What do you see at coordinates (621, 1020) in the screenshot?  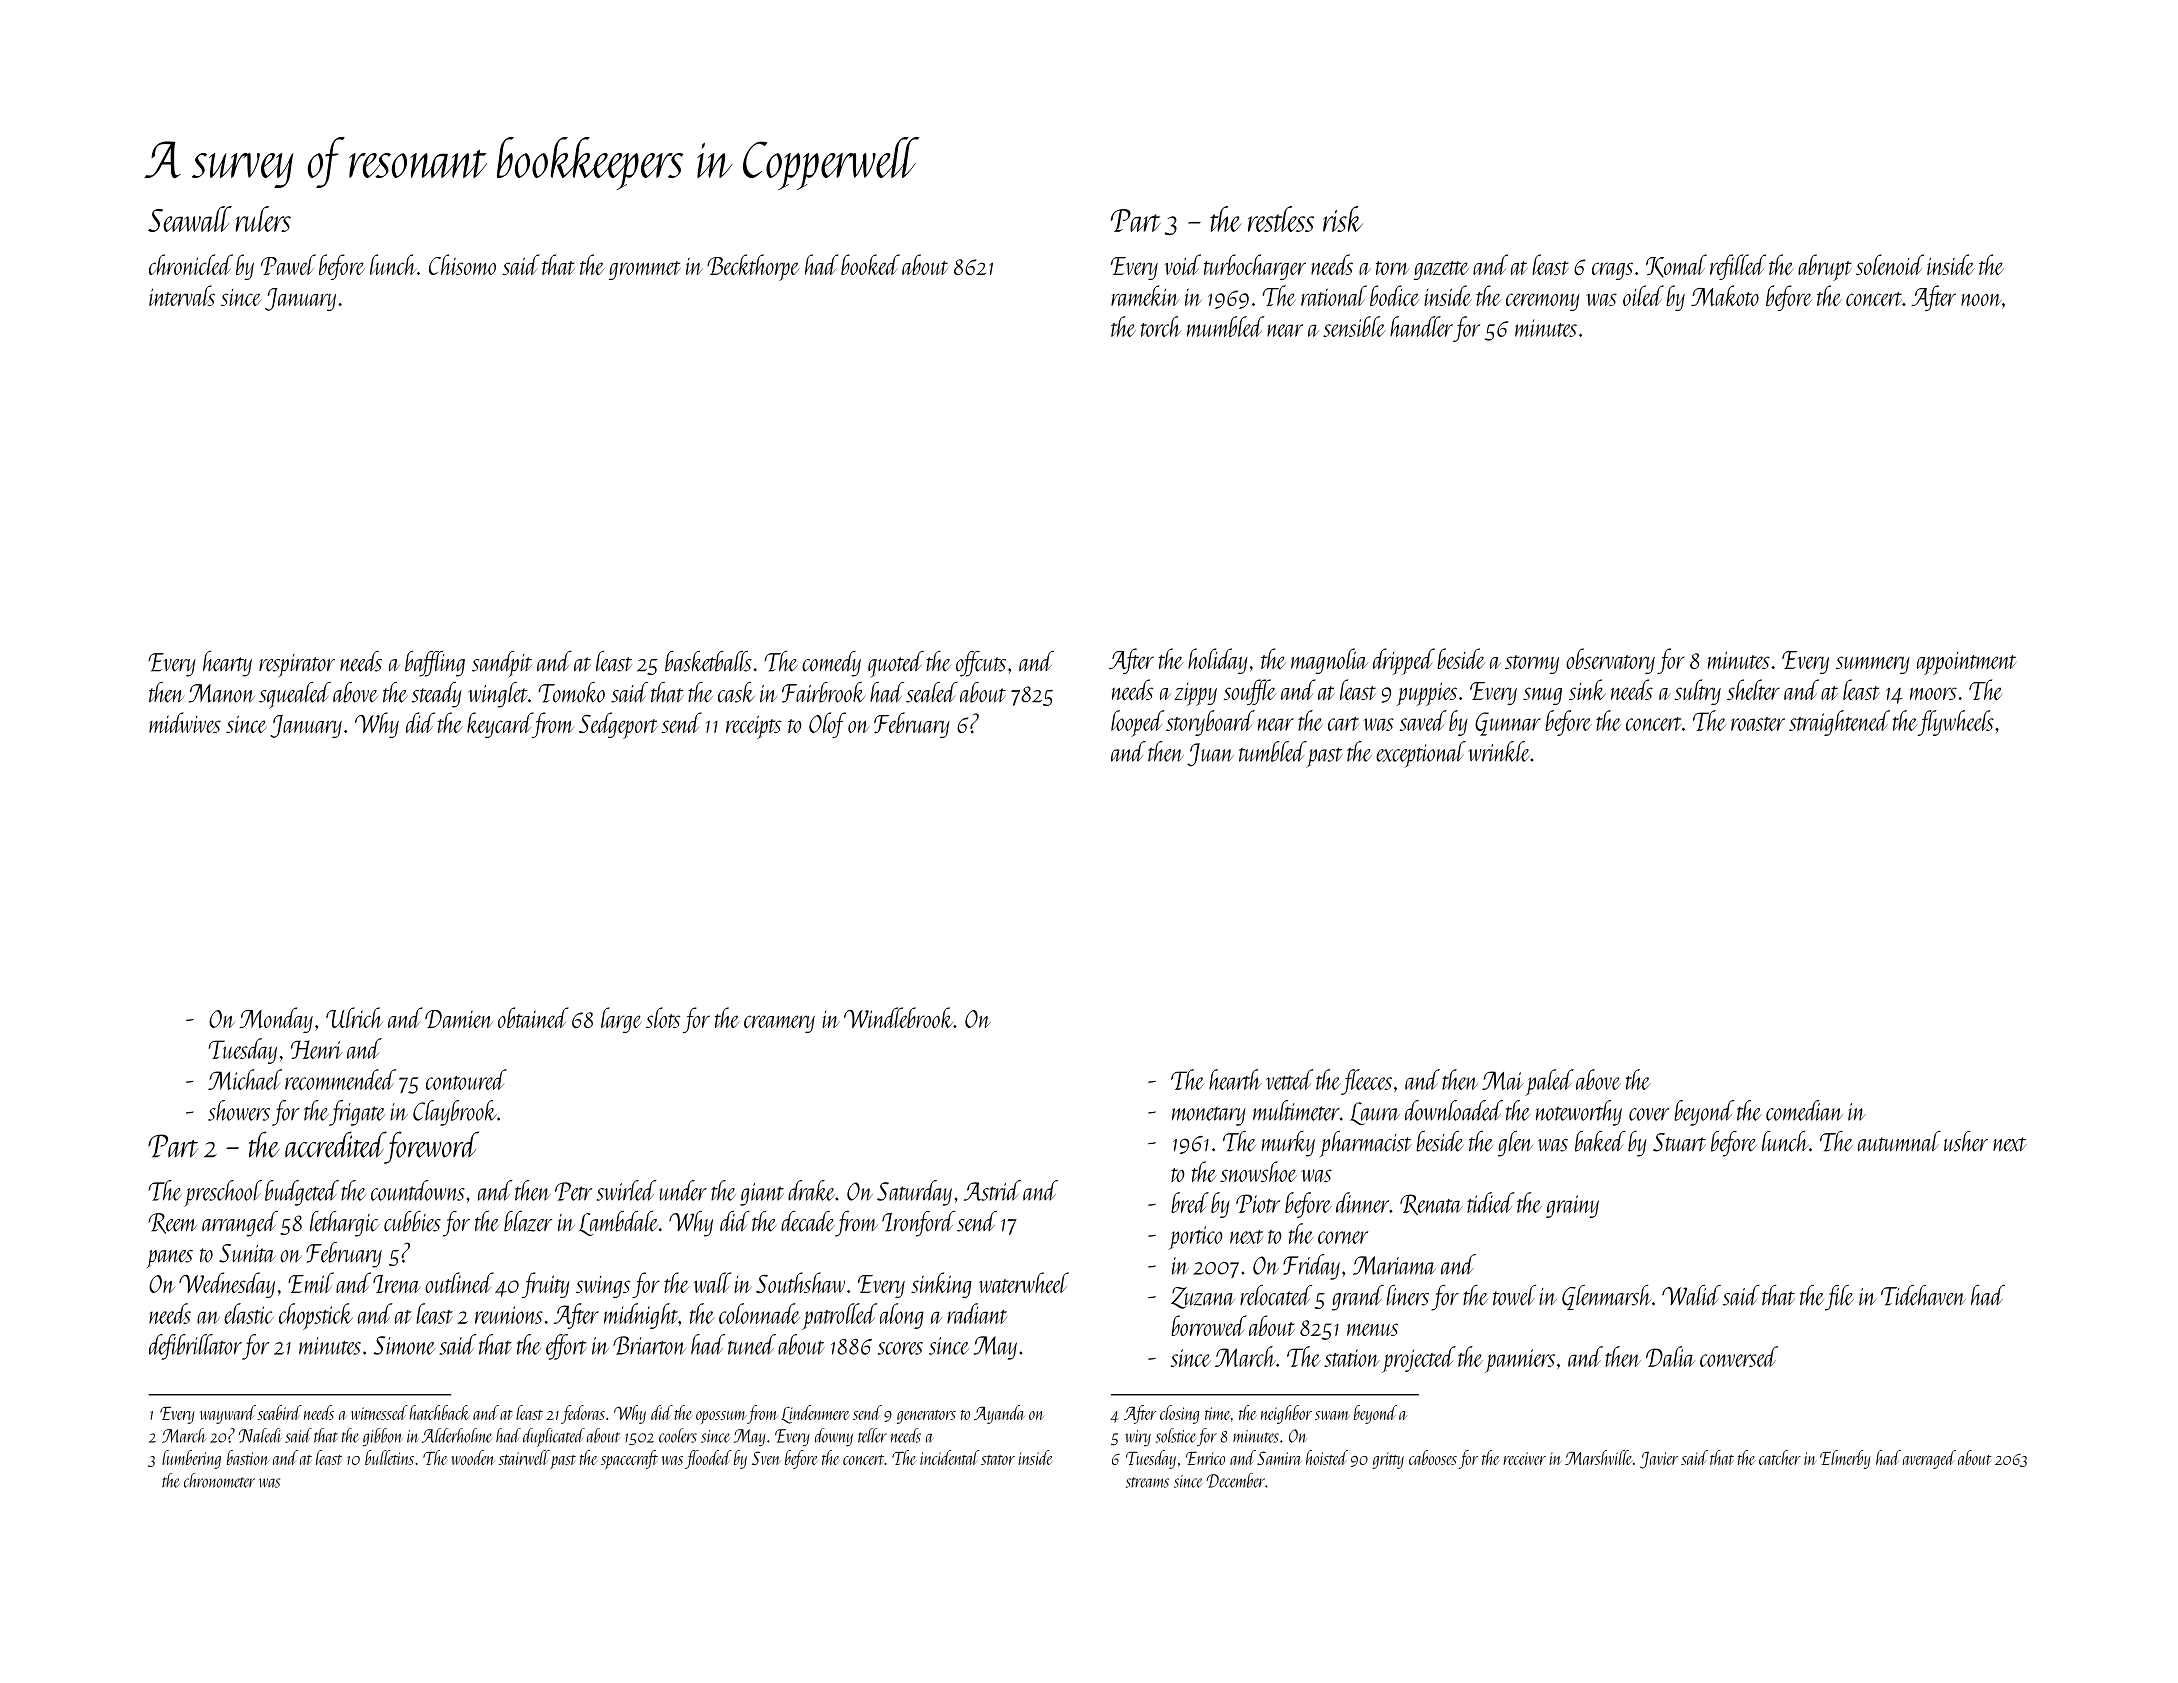 I see `large` at bounding box center [621, 1020].
